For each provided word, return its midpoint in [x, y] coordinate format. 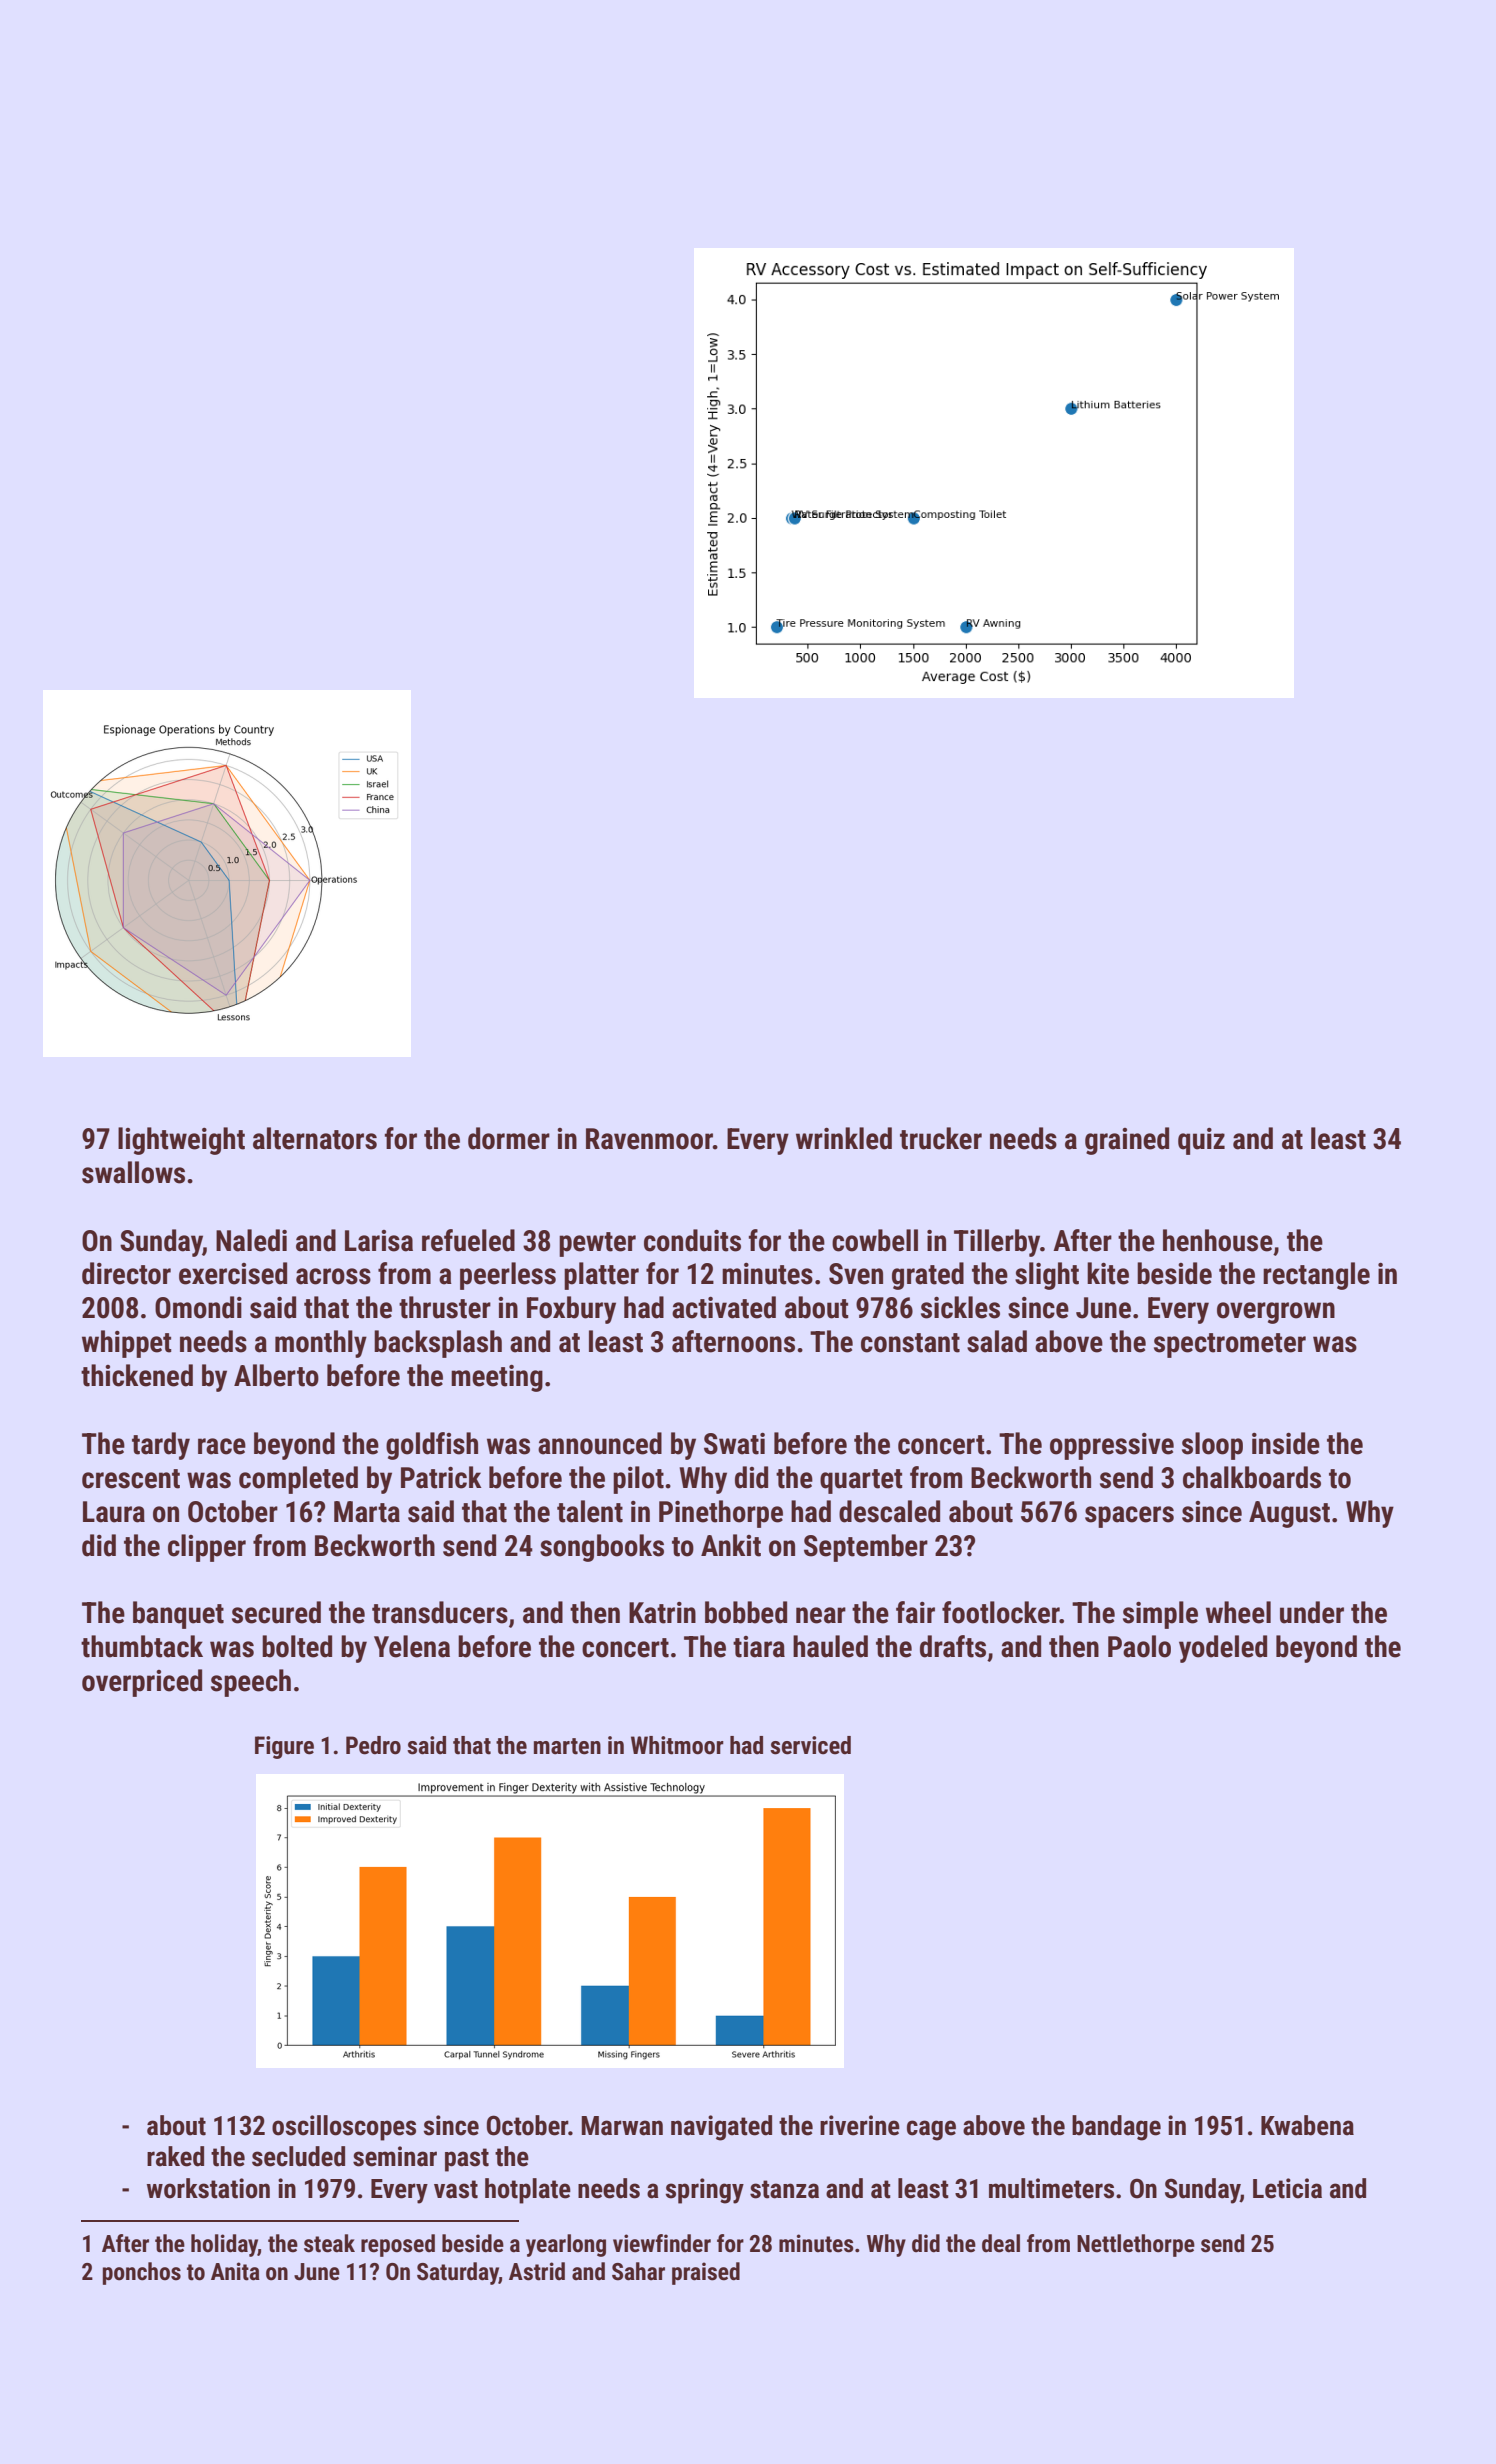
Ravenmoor [649, 1139]
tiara [759, 1647]
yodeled [1223, 1649]
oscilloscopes [344, 2128]
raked [175, 2156]
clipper [207, 1548]
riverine [860, 2125]
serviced [810, 1745]
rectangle [1316, 1276]
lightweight [181, 1141]
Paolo [1139, 1646]
